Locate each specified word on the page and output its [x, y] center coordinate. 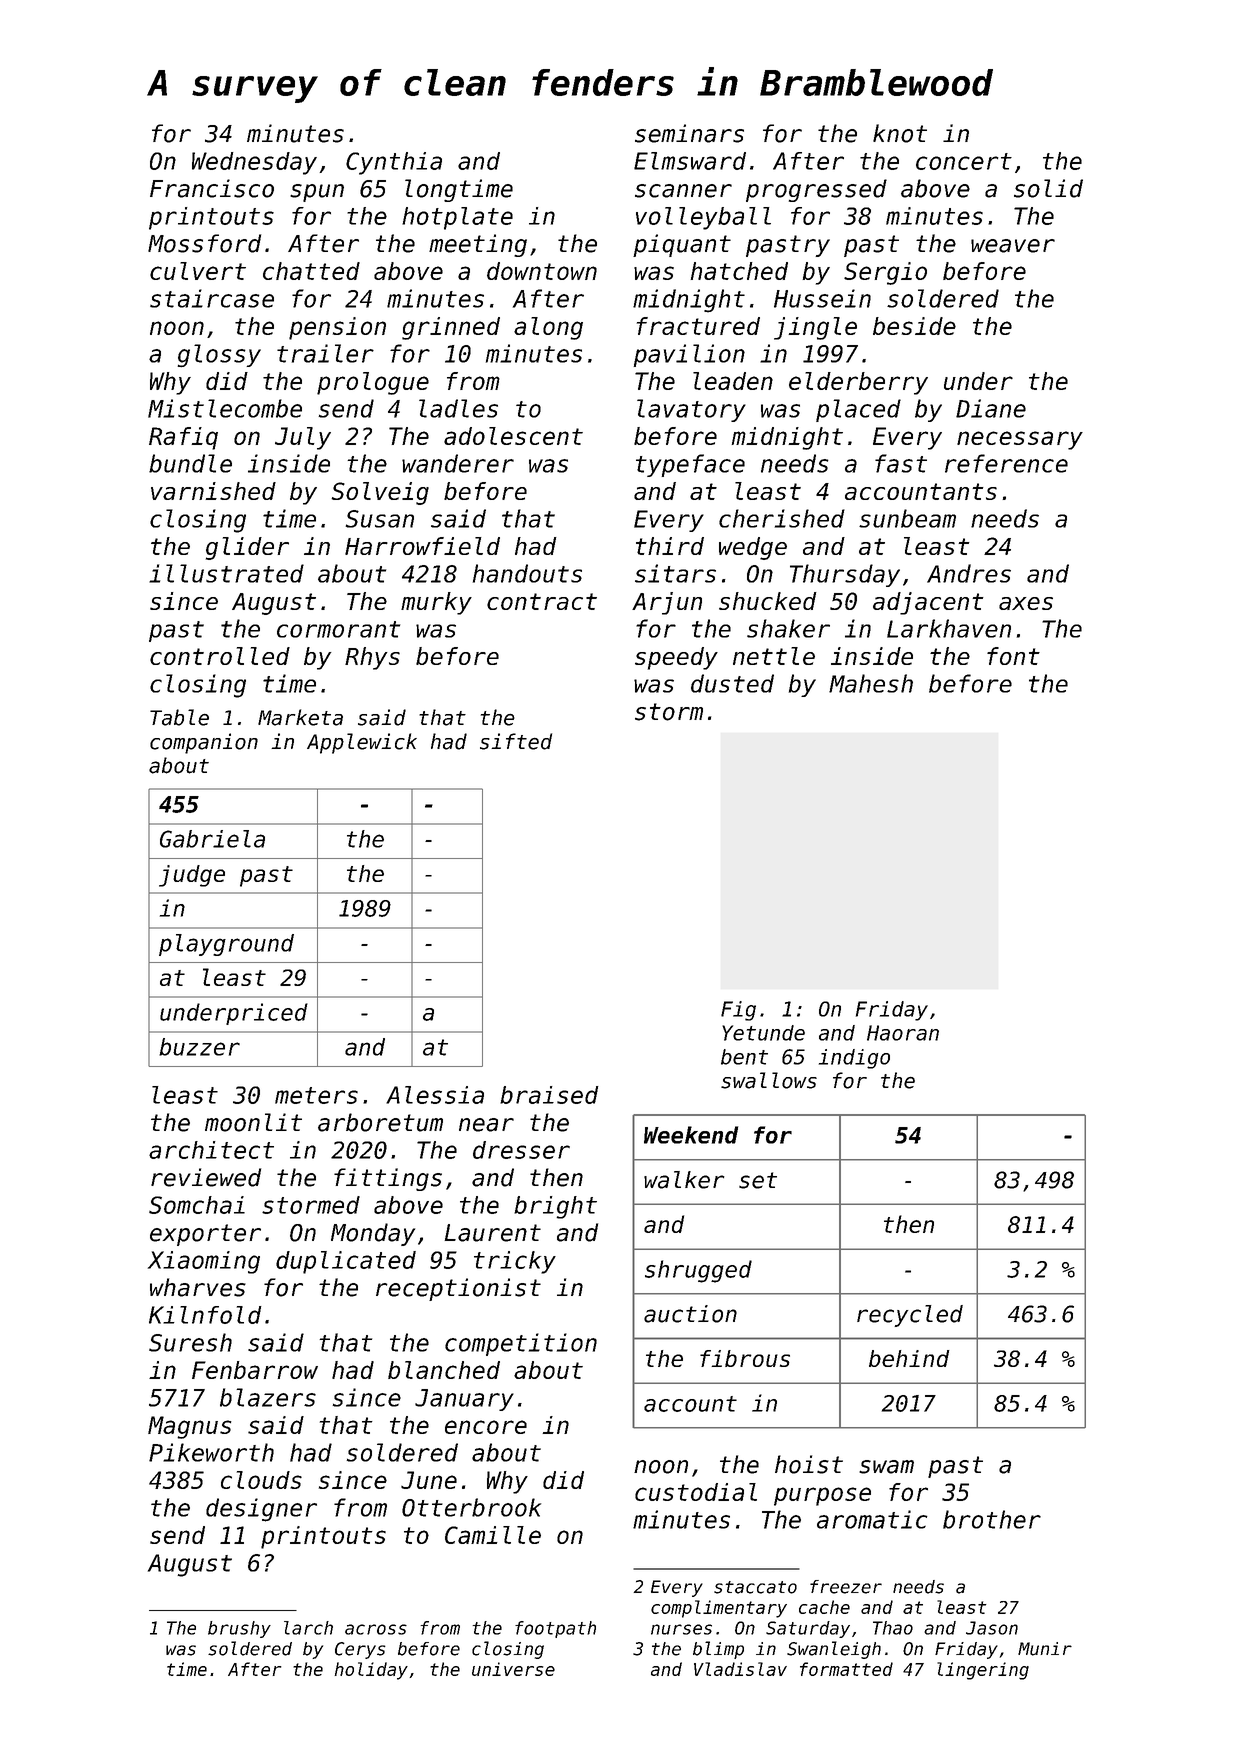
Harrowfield [422, 546]
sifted [516, 741]
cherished [782, 518]
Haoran [903, 1033]
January [464, 1400]
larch [308, 1628]
